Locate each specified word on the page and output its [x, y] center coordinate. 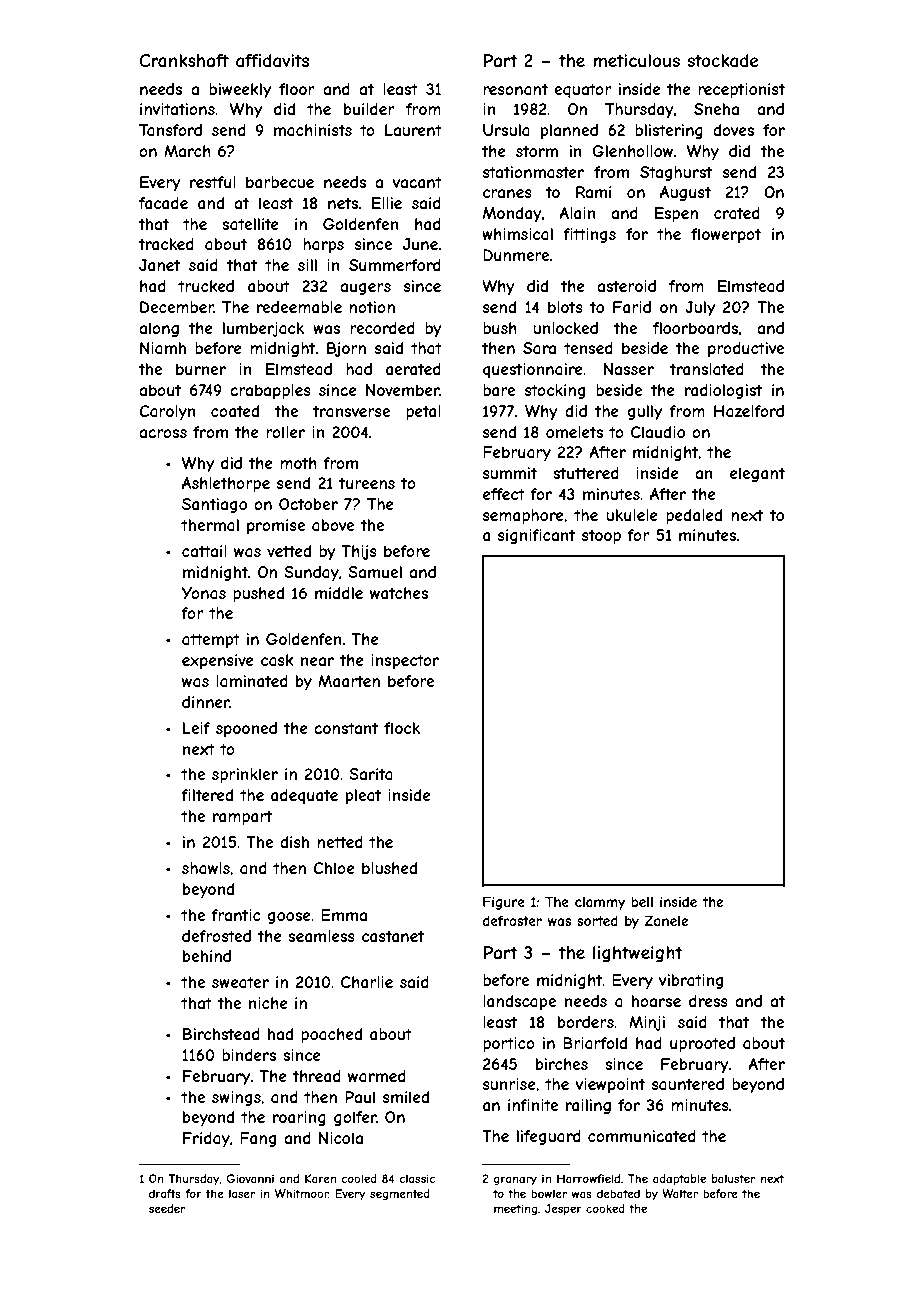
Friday [206, 1139]
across [163, 433]
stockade [723, 60]
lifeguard [549, 1137]
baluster [733, 1178]
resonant [515, 89]
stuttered [586, 473]
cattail [204, 551]
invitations [177, 109]
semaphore [523, 516]
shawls [206, 868]
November [403, 390]
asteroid [626, 286]
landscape [519, 1002]
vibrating [691, 981]
